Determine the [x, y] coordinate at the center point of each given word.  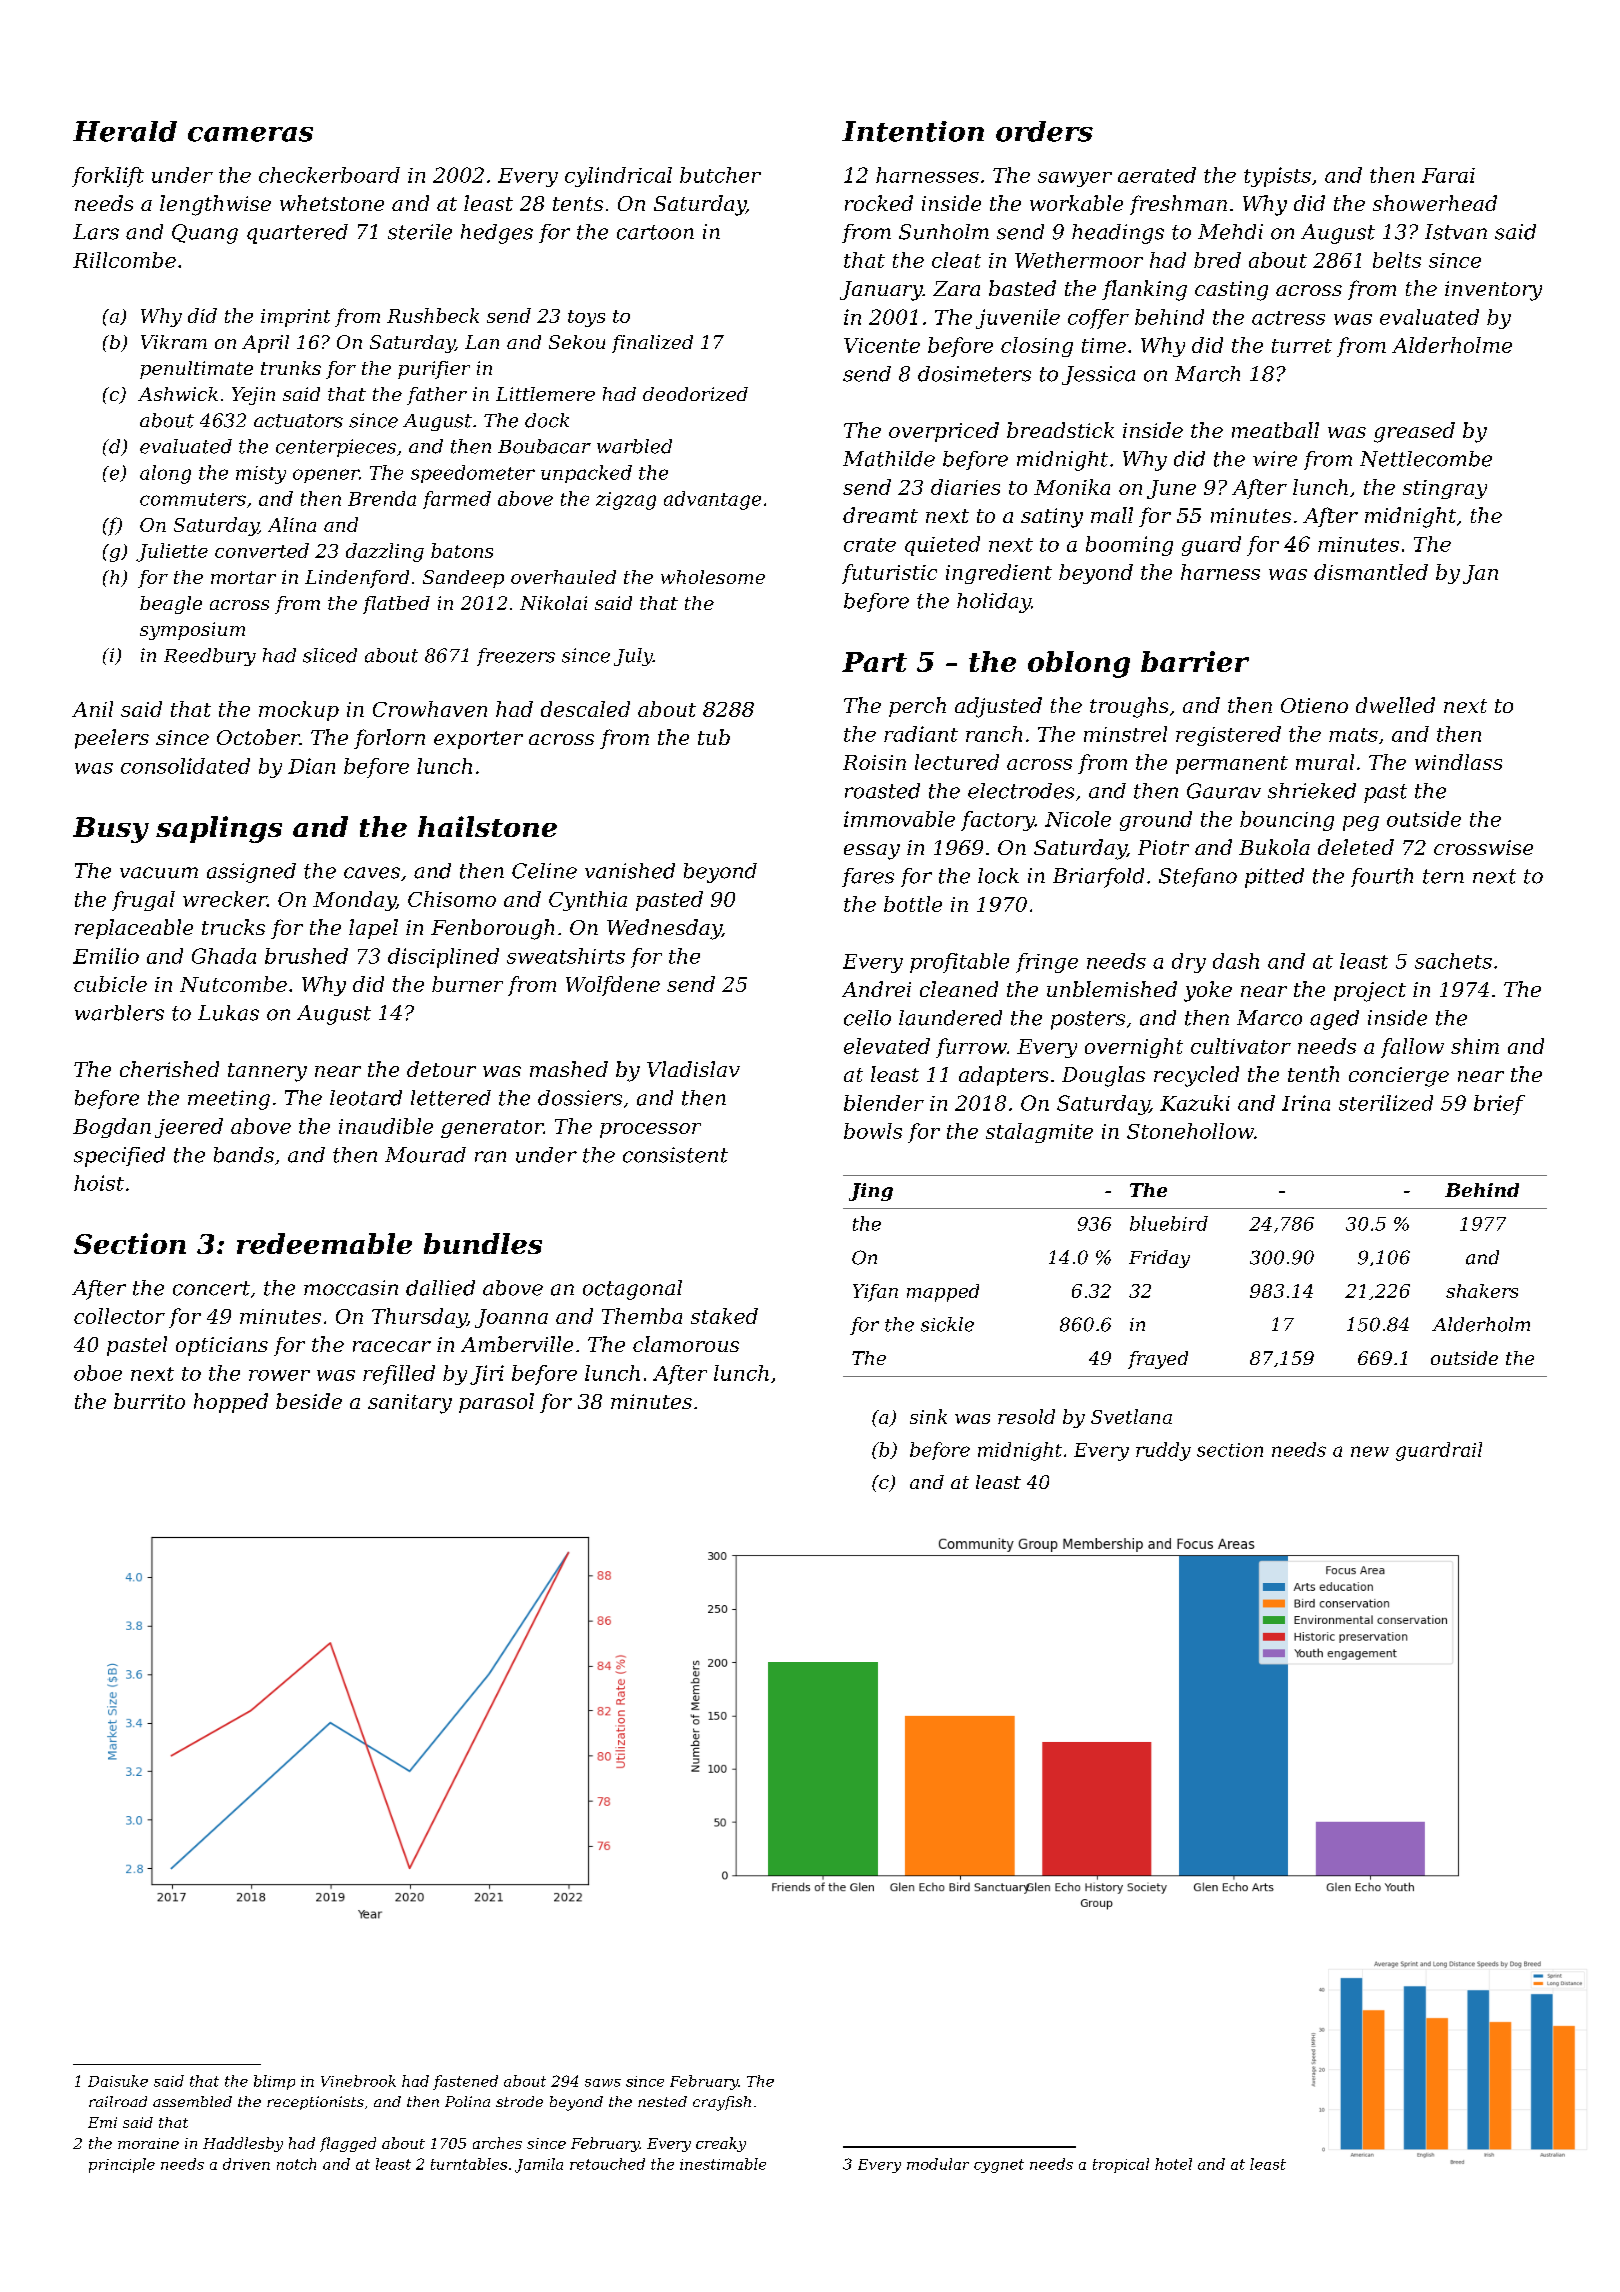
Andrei [876, 989]
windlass [1458, 762]
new [1370, 1451]
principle [122, 2165]
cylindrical [618, 177]
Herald [125, 131]
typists [1277, 177]
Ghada [224, 956]
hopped [231, 1403]
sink [928, 1416]
